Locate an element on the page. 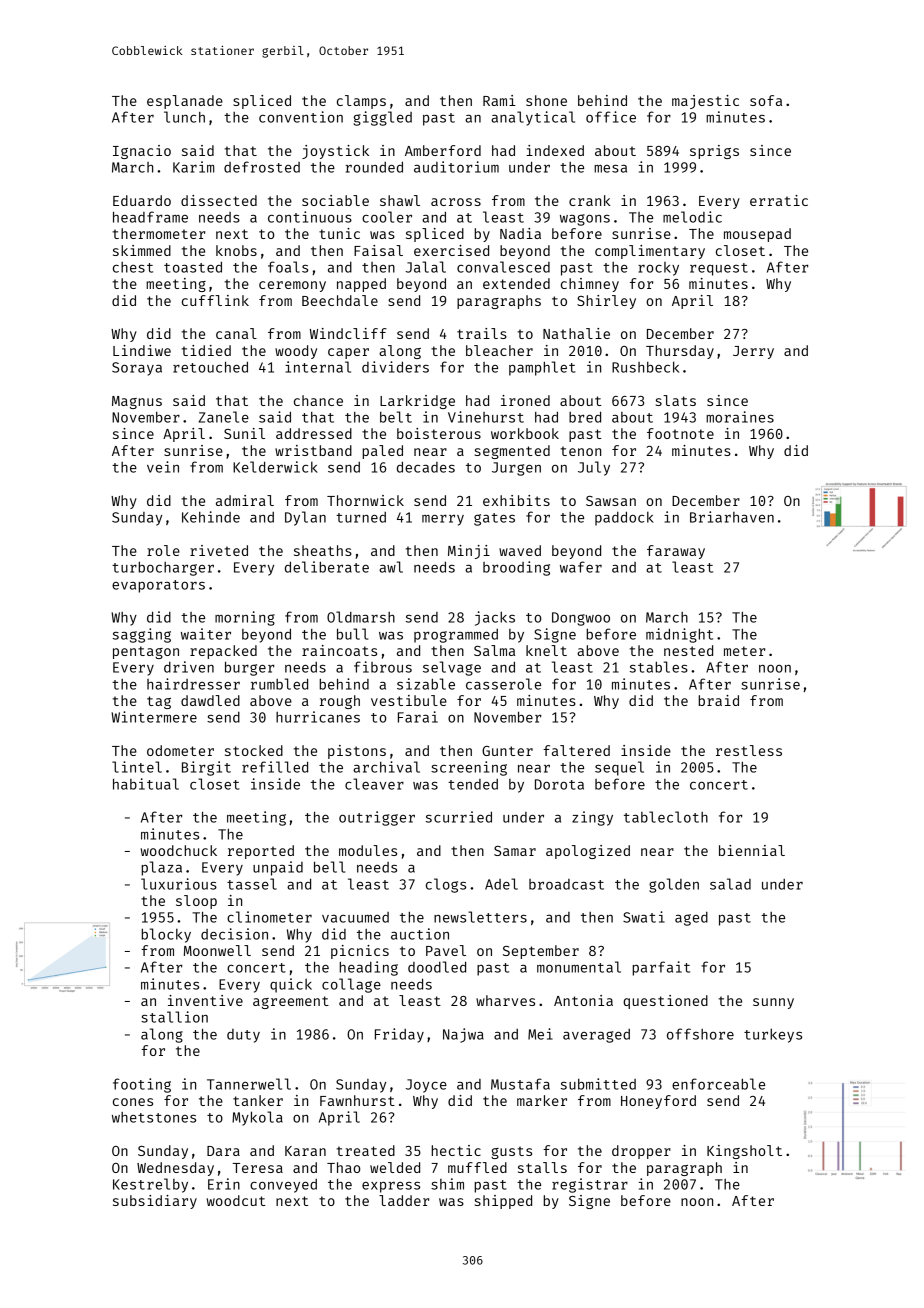 The height and width of the document is (1308, 924). majestic is located at coordinates (705, 102).
